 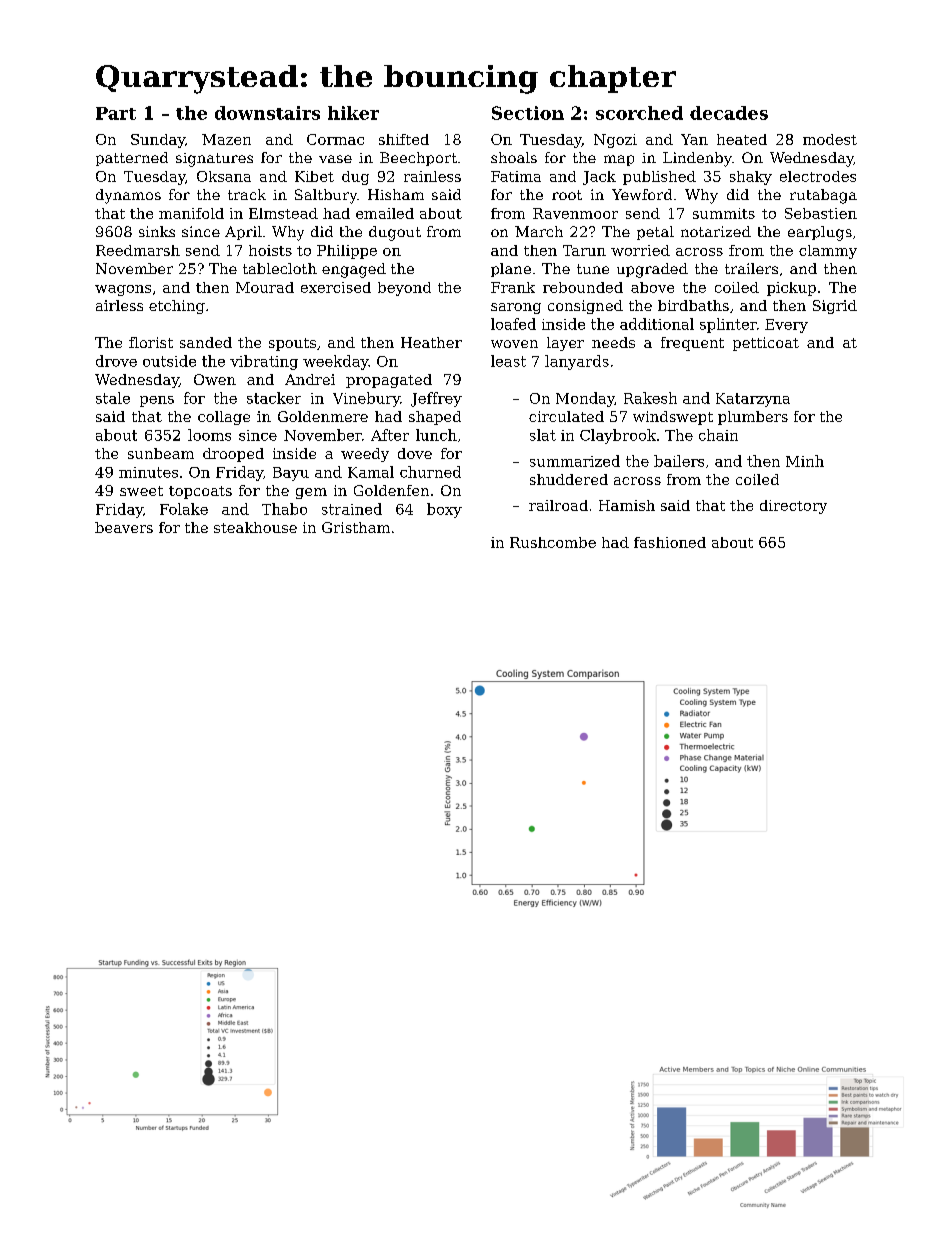 What do you see at coordinates (270, 250) in the image?
I see `hoists` at bounding box center [270, 250].
